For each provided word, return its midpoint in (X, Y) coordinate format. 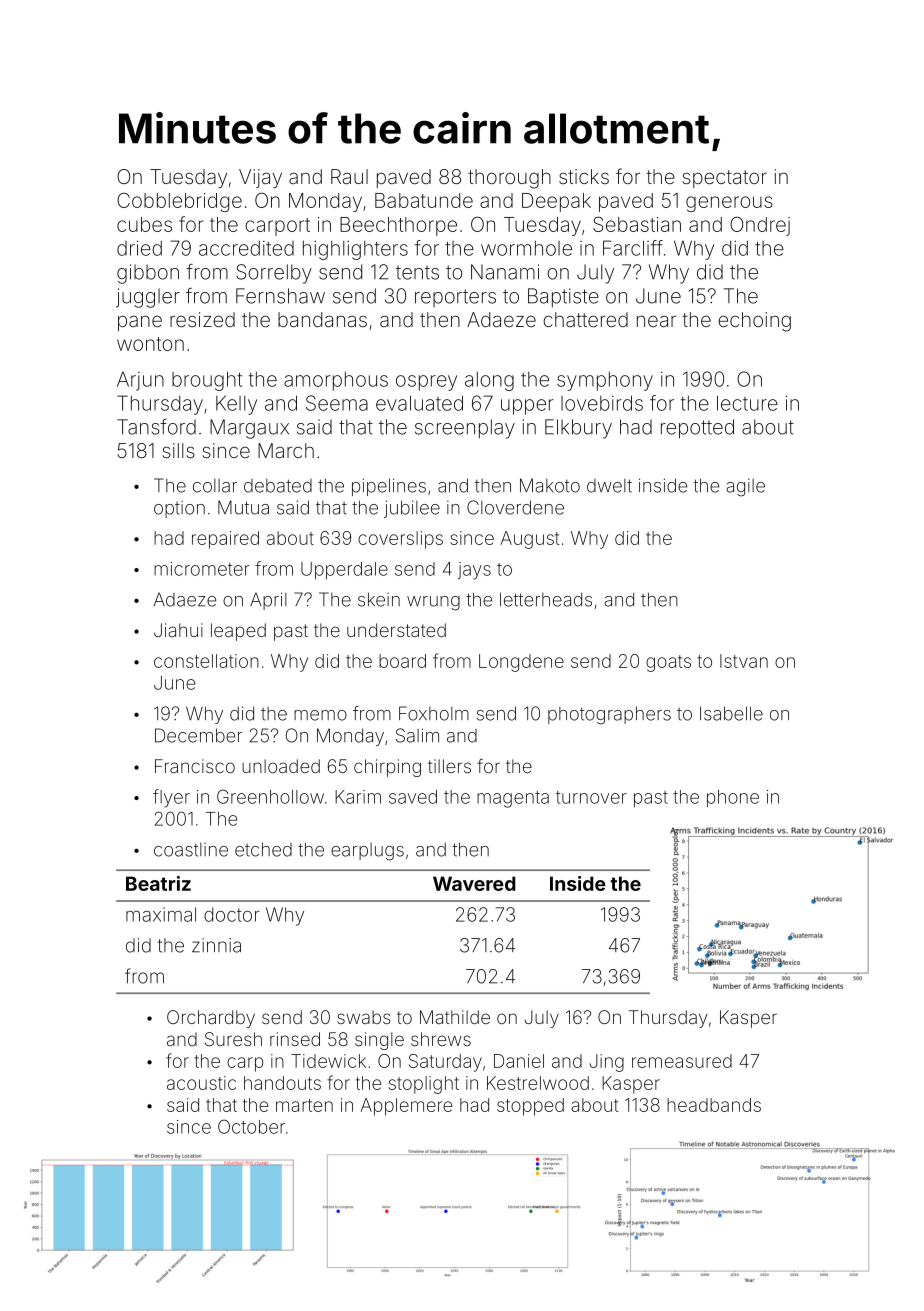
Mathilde (455, 1017)
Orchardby (211, 1019)
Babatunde (424, 200)
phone (733, 799)
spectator (724, 179)
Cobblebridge (179, 202)
